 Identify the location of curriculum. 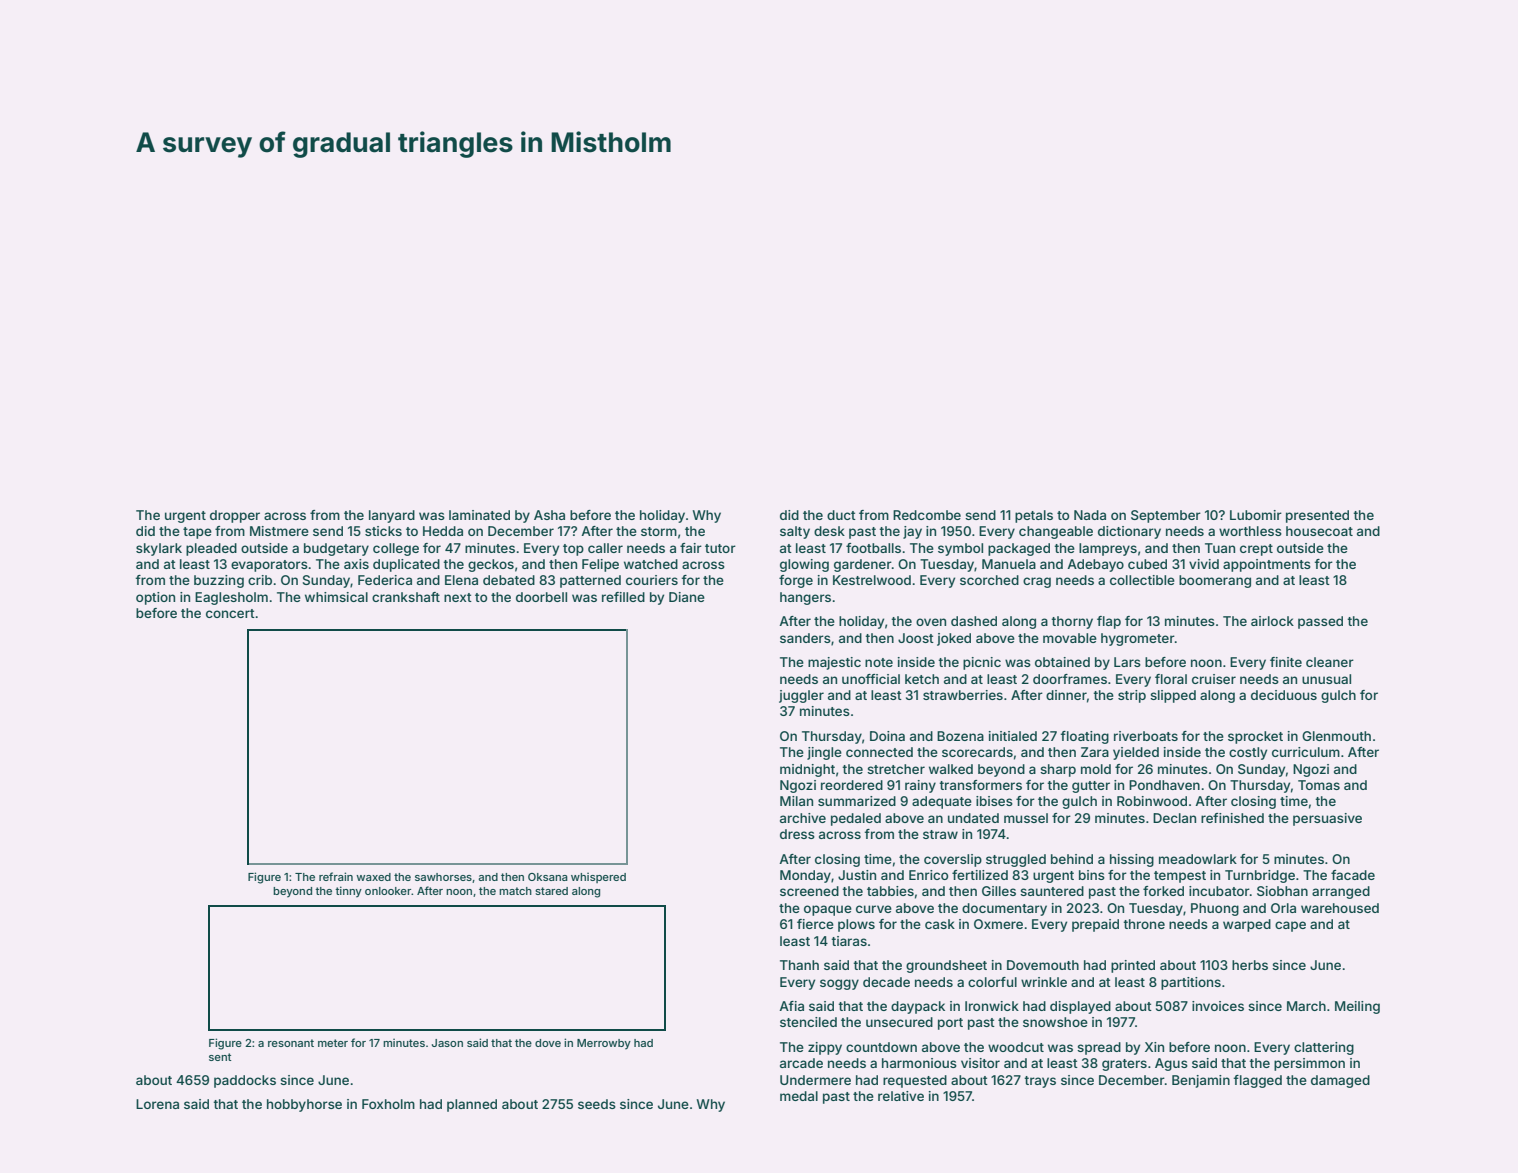
(1306, 752).
